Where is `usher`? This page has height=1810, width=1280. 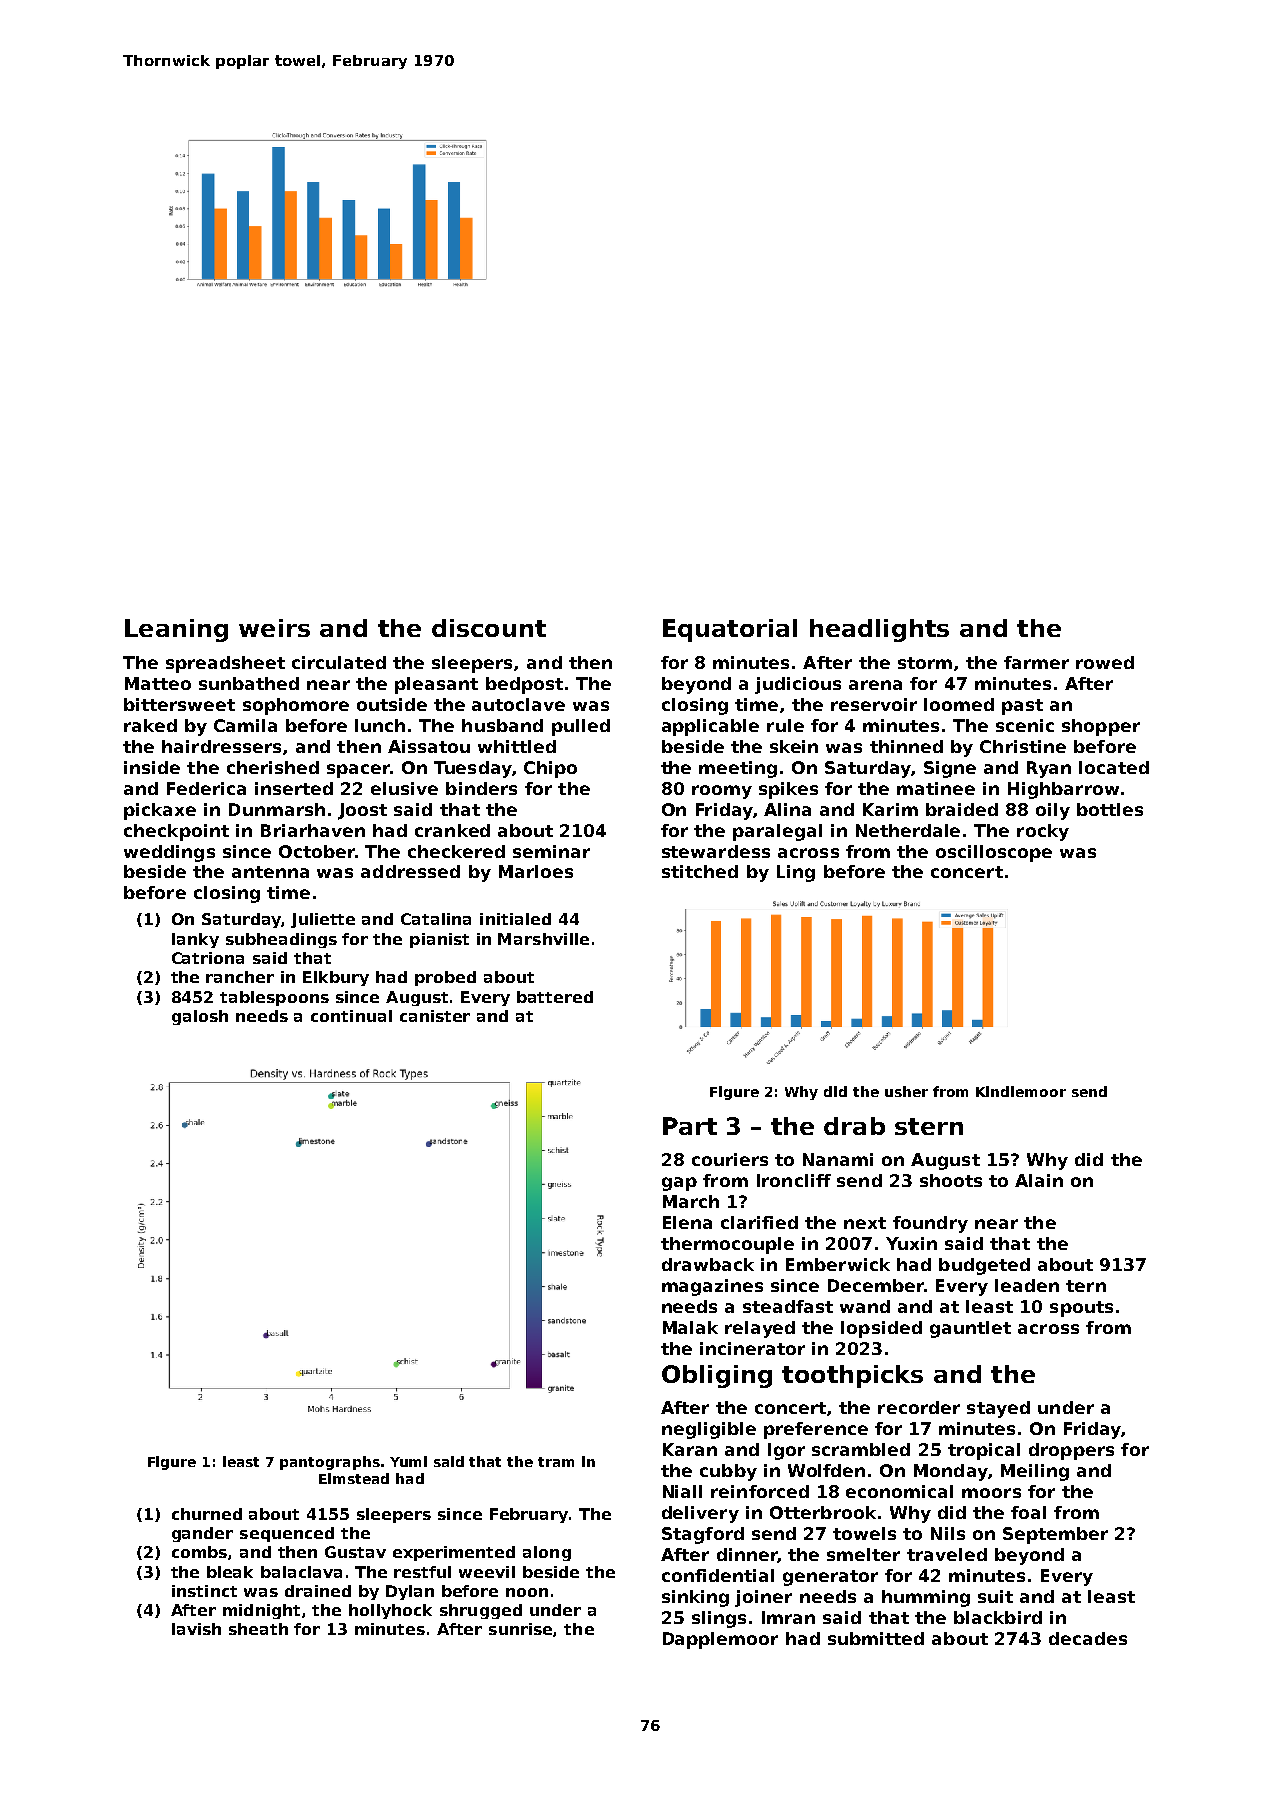
usher is located at coordinates (906, 1091).
